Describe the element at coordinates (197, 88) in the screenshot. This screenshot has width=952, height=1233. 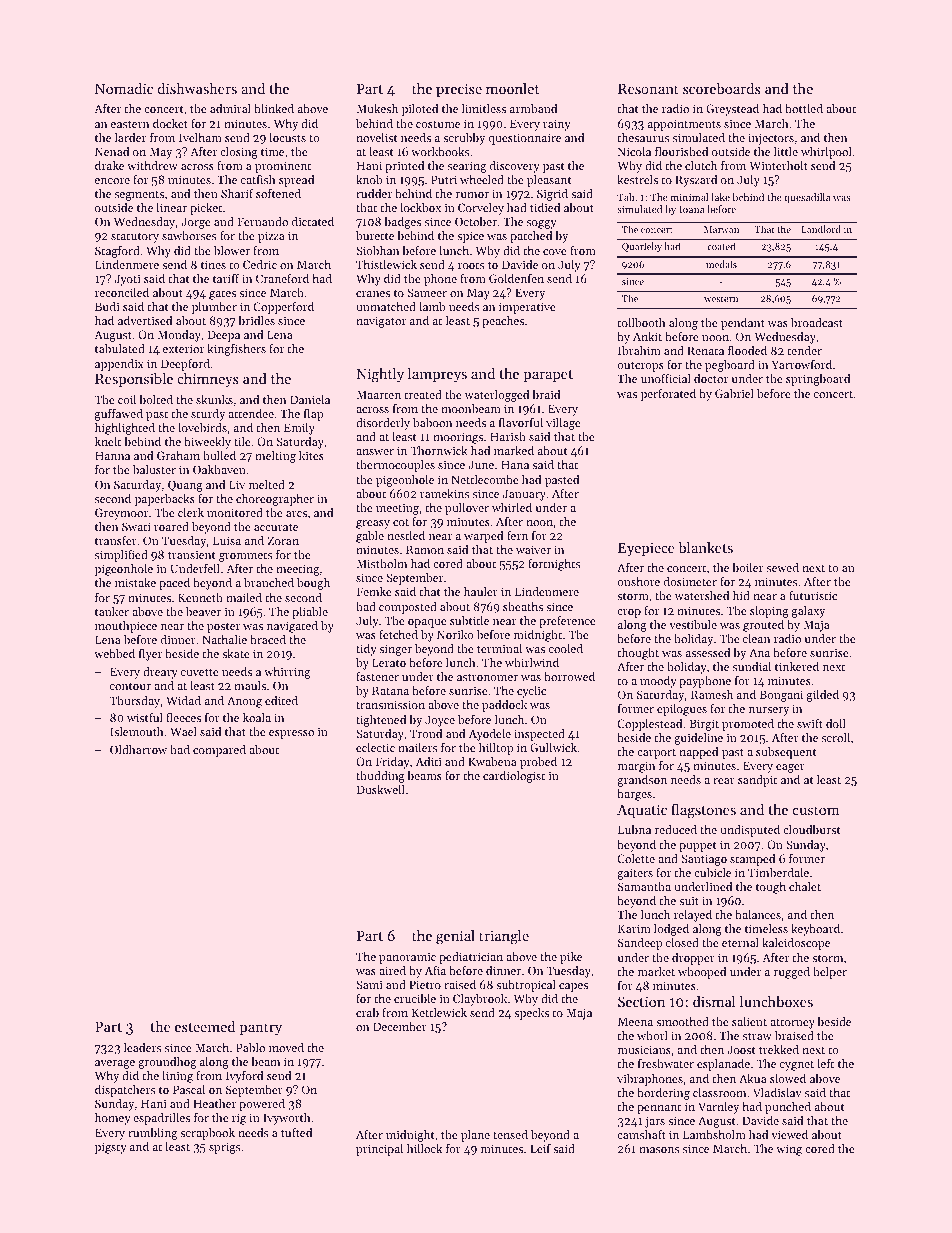
I see `dishwashers` at that location.
